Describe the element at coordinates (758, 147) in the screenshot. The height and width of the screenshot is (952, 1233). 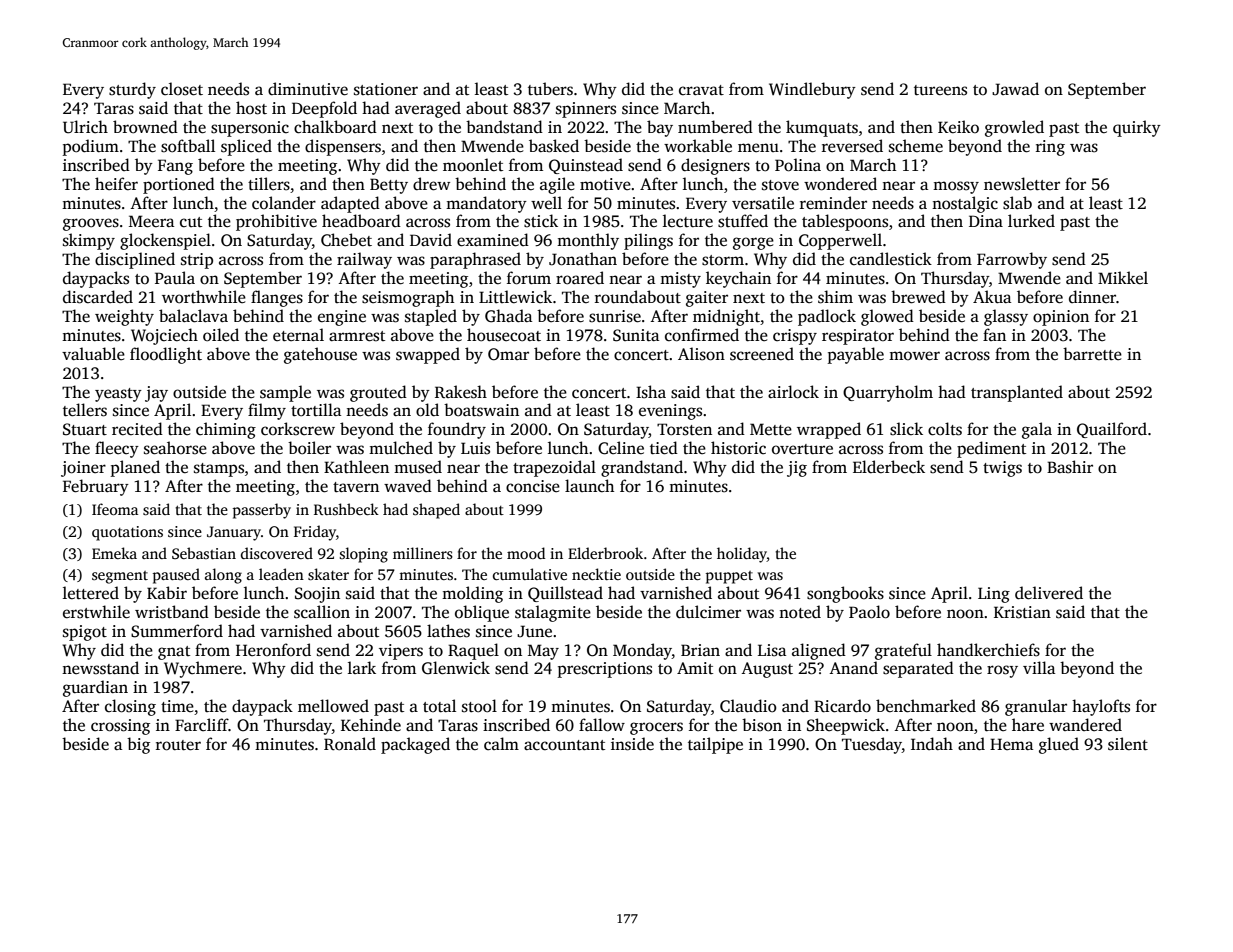
I see `menu` at that location.
